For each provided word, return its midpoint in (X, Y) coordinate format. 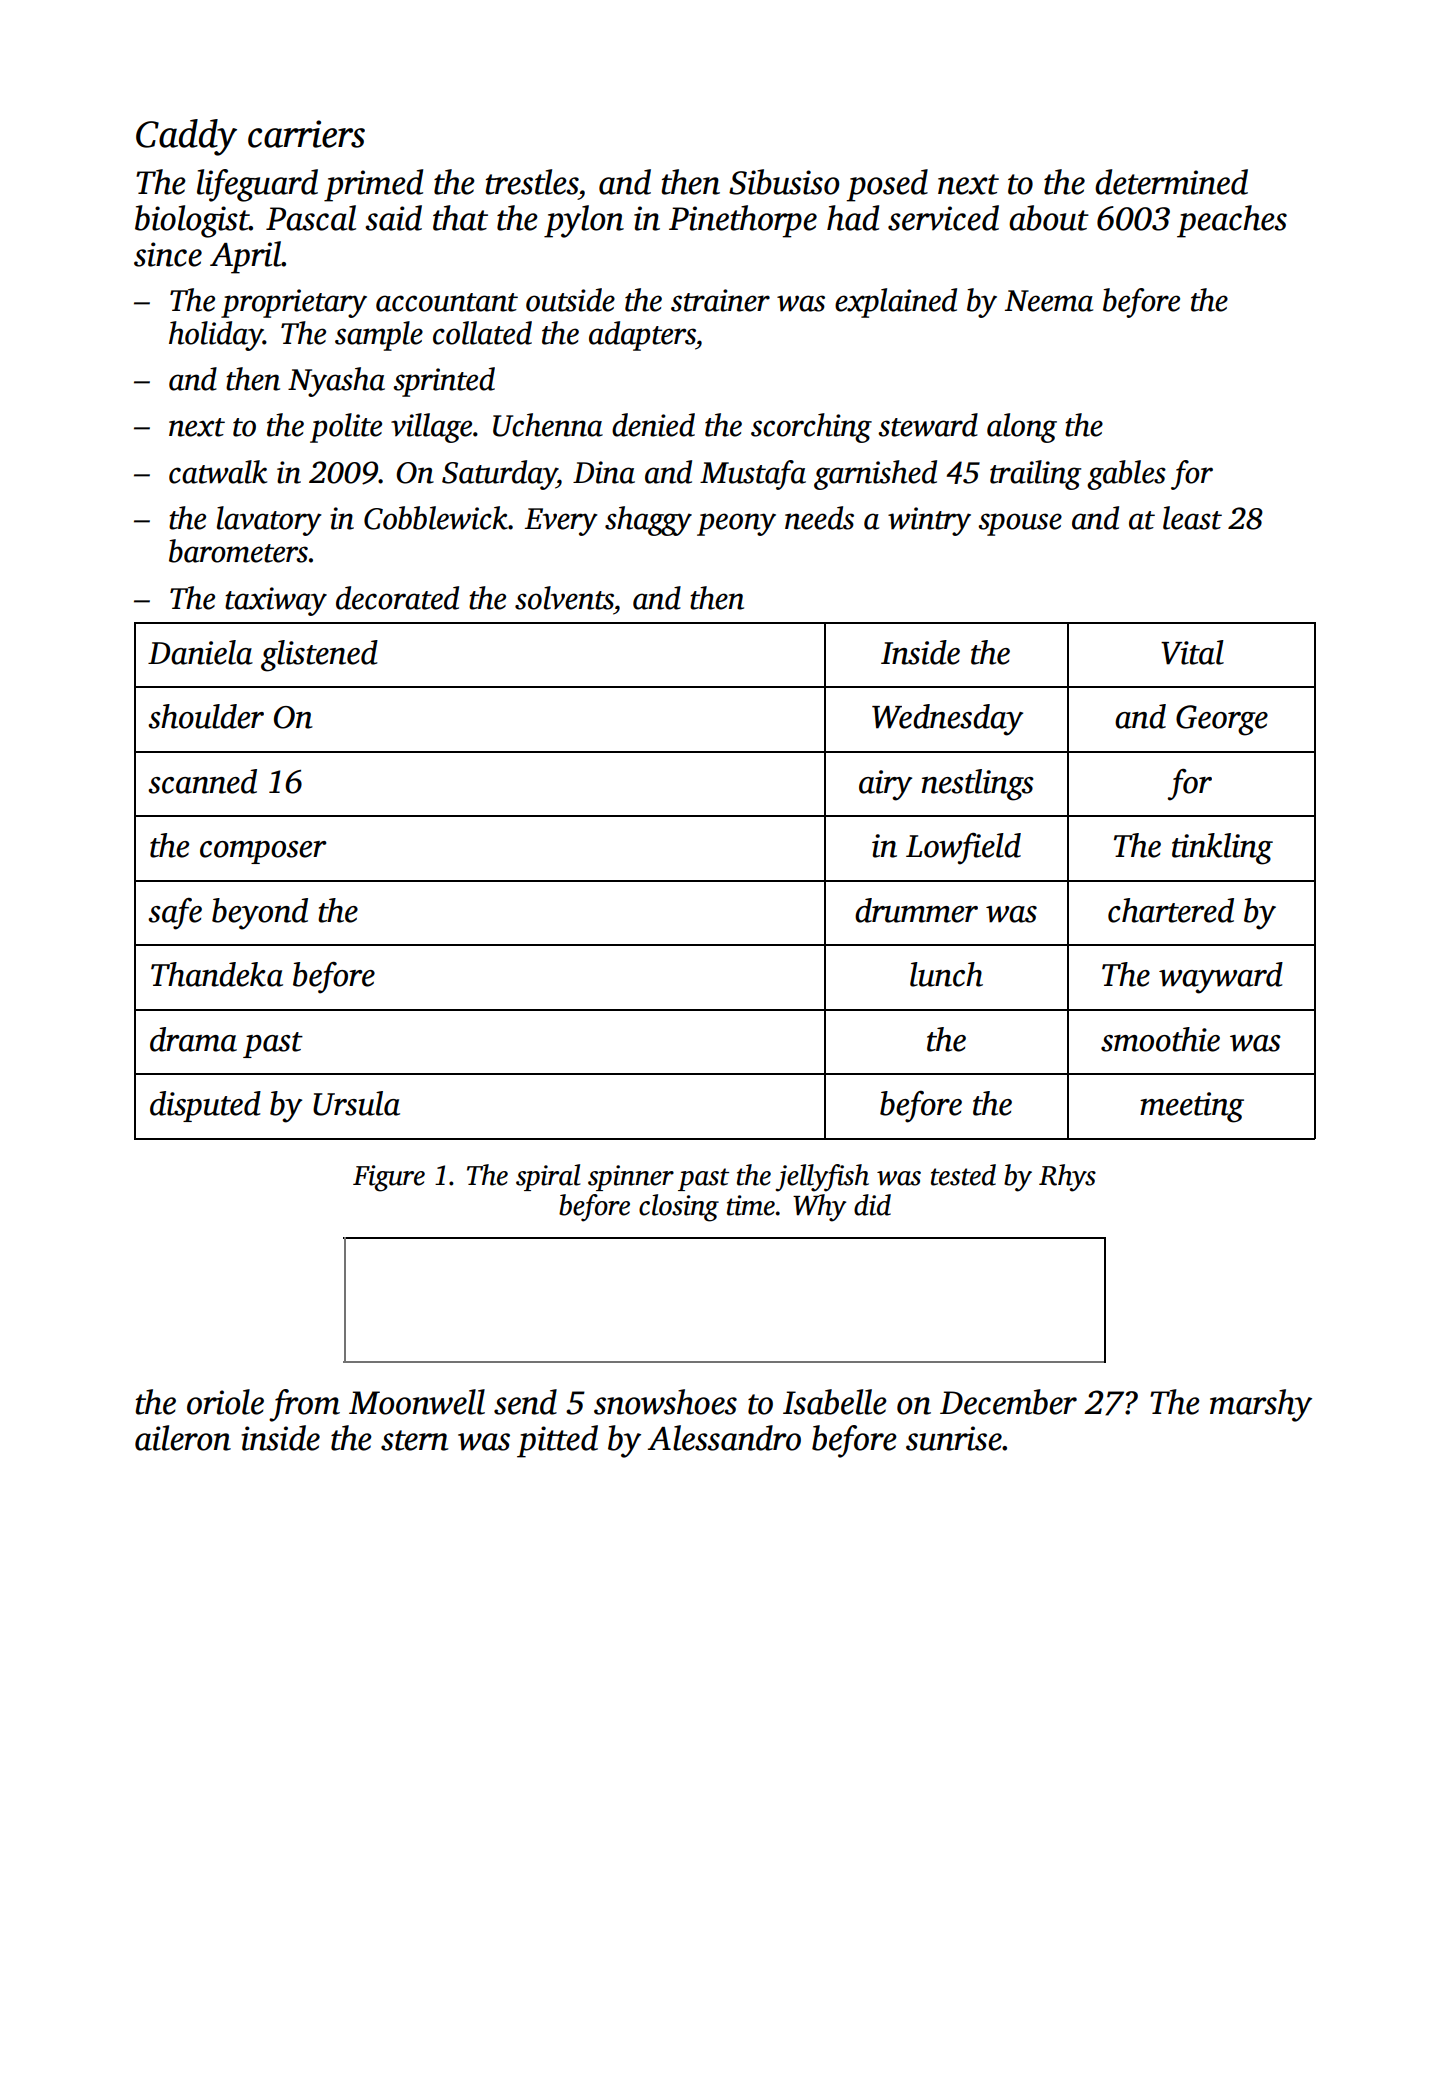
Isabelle (835, 1402)
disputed (205, 1106)
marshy (1261, 1405)
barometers (238, 551)
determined (1171, 182)
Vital (1192, 652)
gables (1126, 475)
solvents (564, 598)
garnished (875, 475)
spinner (631, 1178)
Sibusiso (784, 182)
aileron (183, 1438)
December (1008, 1402)
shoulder (206, 716)
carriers (306, 134)
